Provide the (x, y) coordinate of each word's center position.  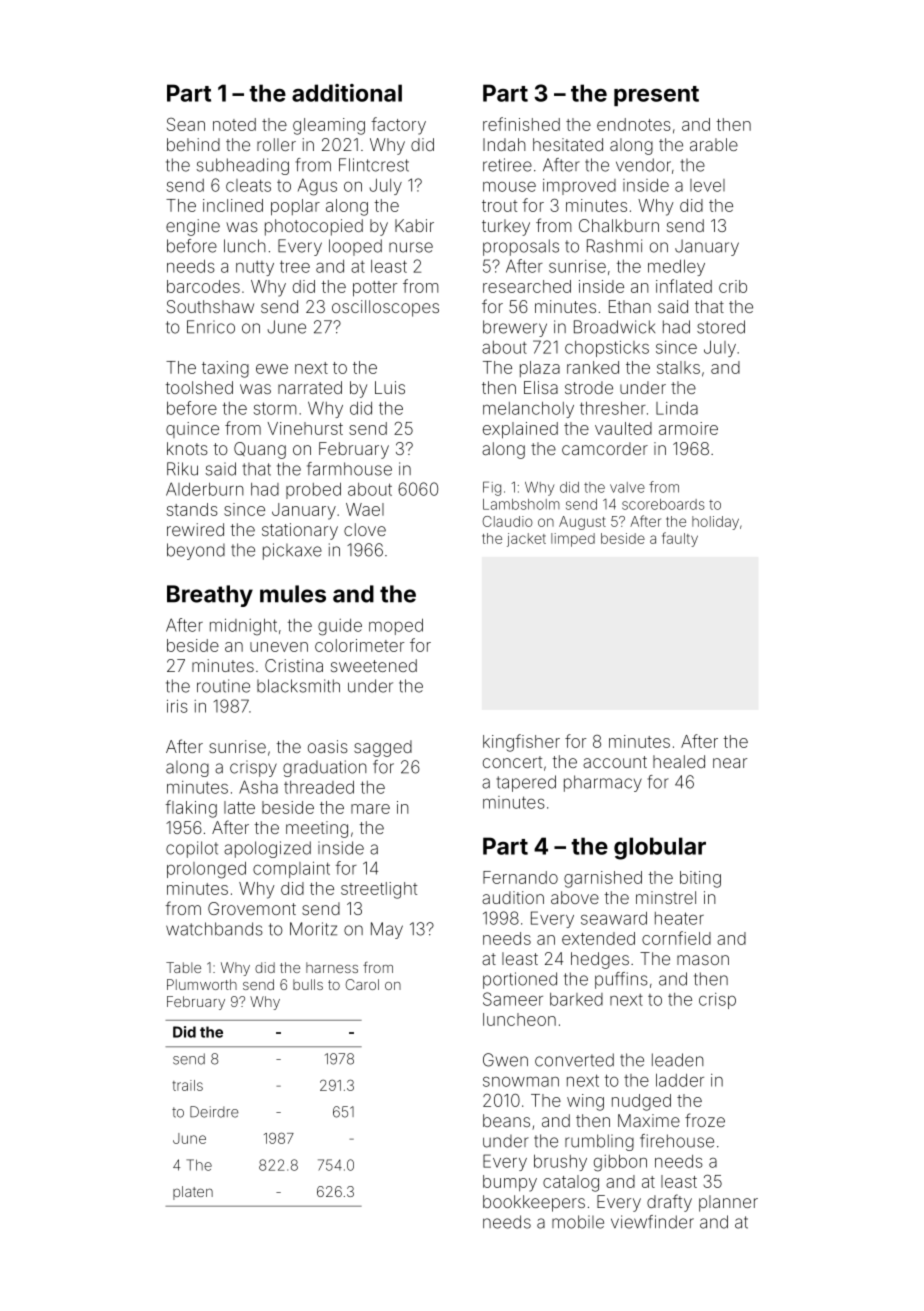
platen (193, 1193)
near (730, 763)
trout (499, 206)
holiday (715, 523)
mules (293, 594)
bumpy (510, 1183)
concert (512, 762)
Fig (492, 488)
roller (276, 144)
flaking (191, 809)
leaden (678, 1060)
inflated (684, 286)
